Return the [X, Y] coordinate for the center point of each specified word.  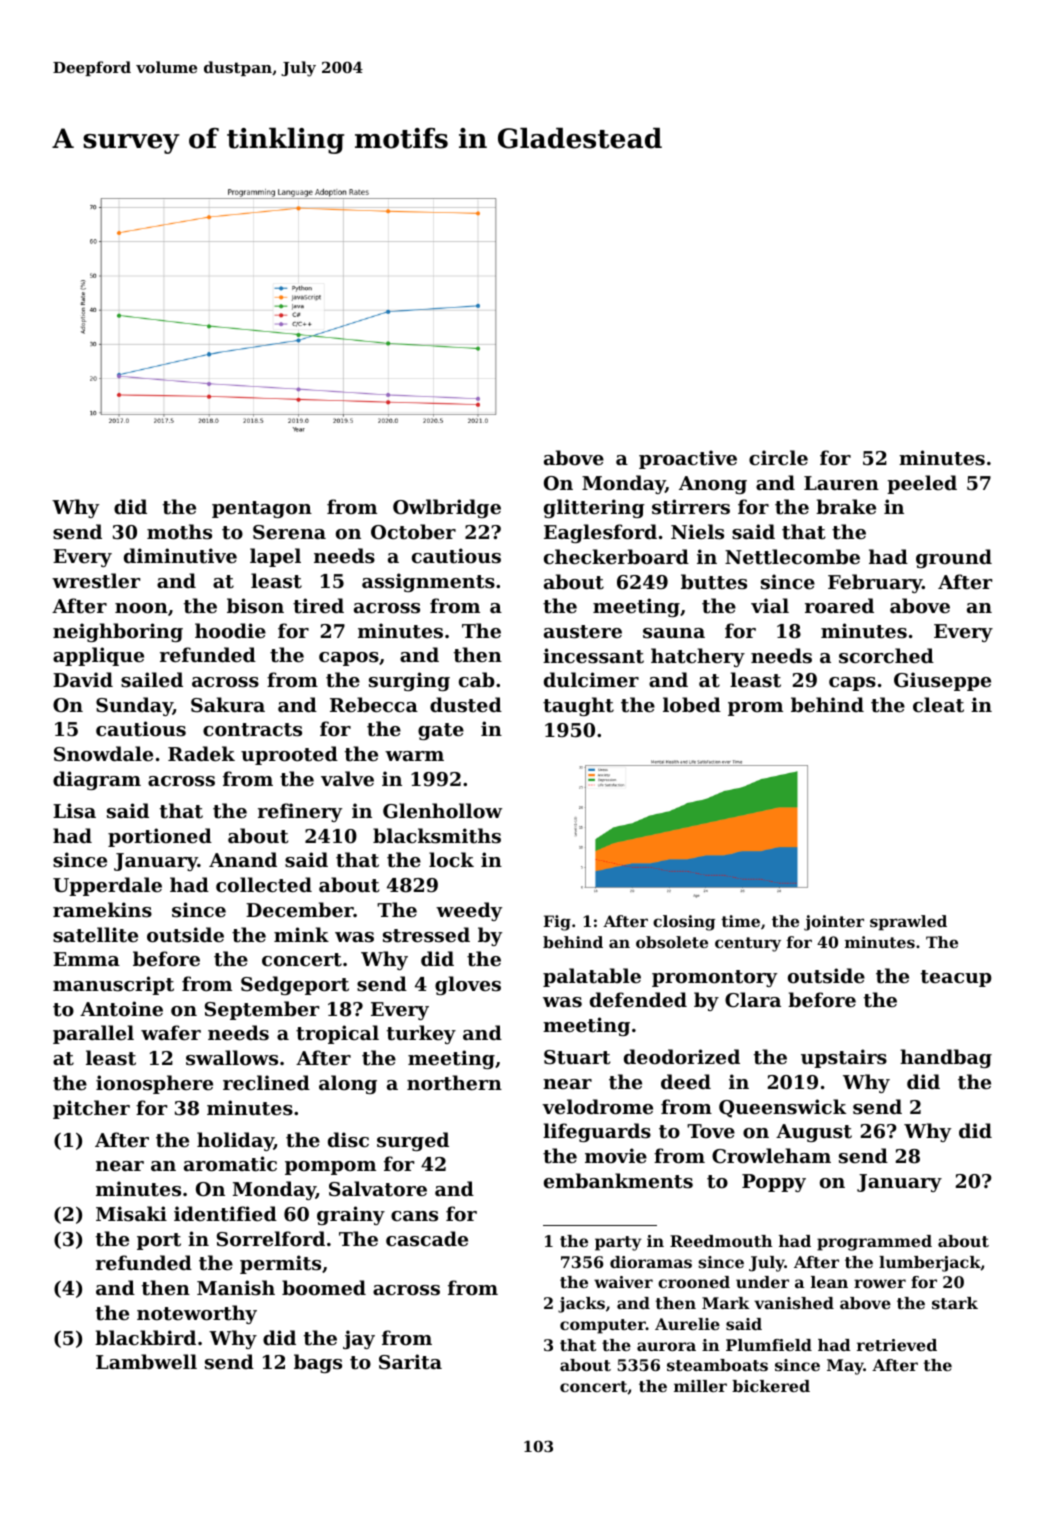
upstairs [844, 1058]
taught [578, 706]
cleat [938, 705]
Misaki [131, 1214]
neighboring [118, 632]
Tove [711, 1131]
